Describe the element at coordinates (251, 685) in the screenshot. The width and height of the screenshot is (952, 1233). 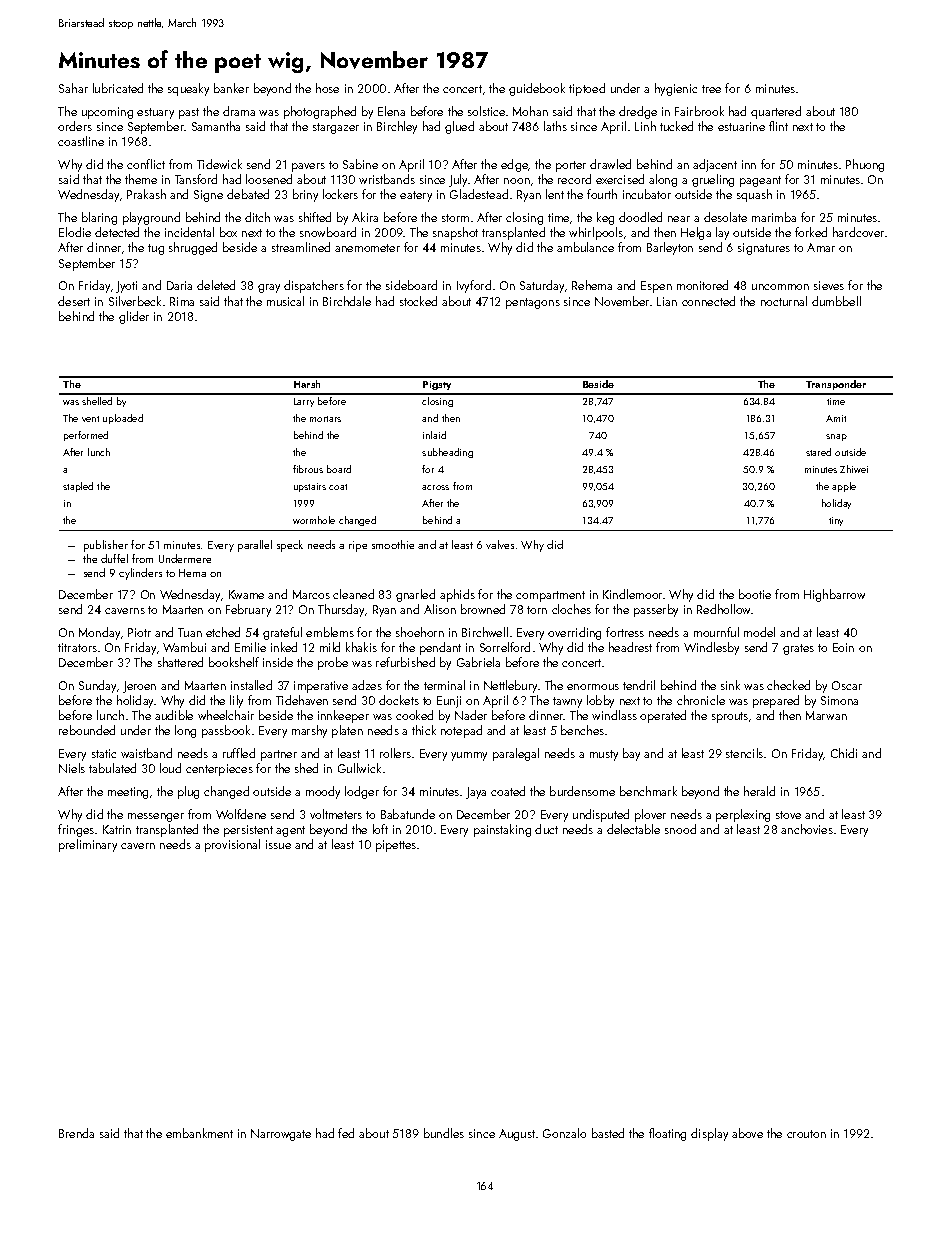
I see `installed` at that location.
